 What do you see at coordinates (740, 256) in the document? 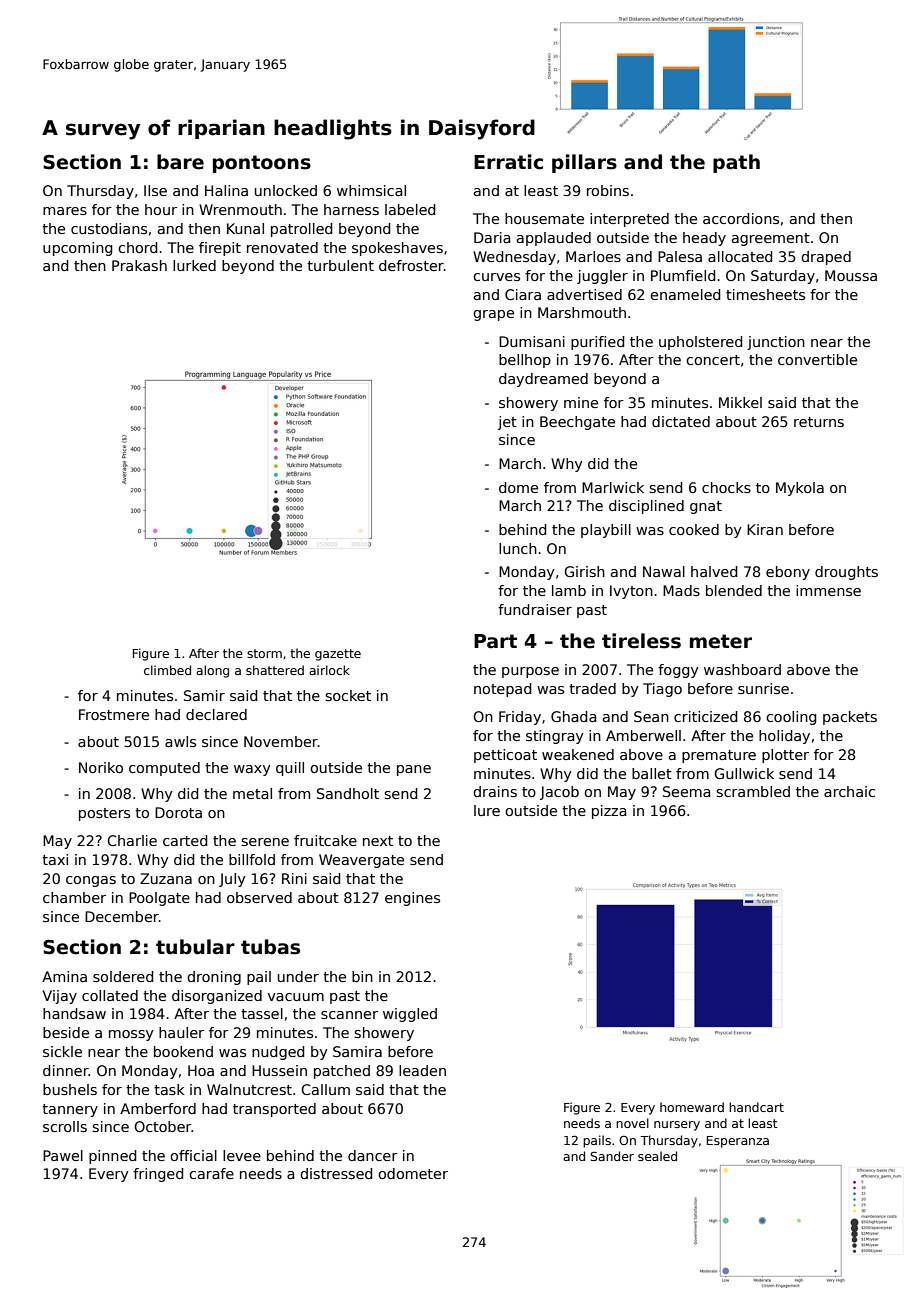
I see `allocated` at bounding box center [740, 256].
